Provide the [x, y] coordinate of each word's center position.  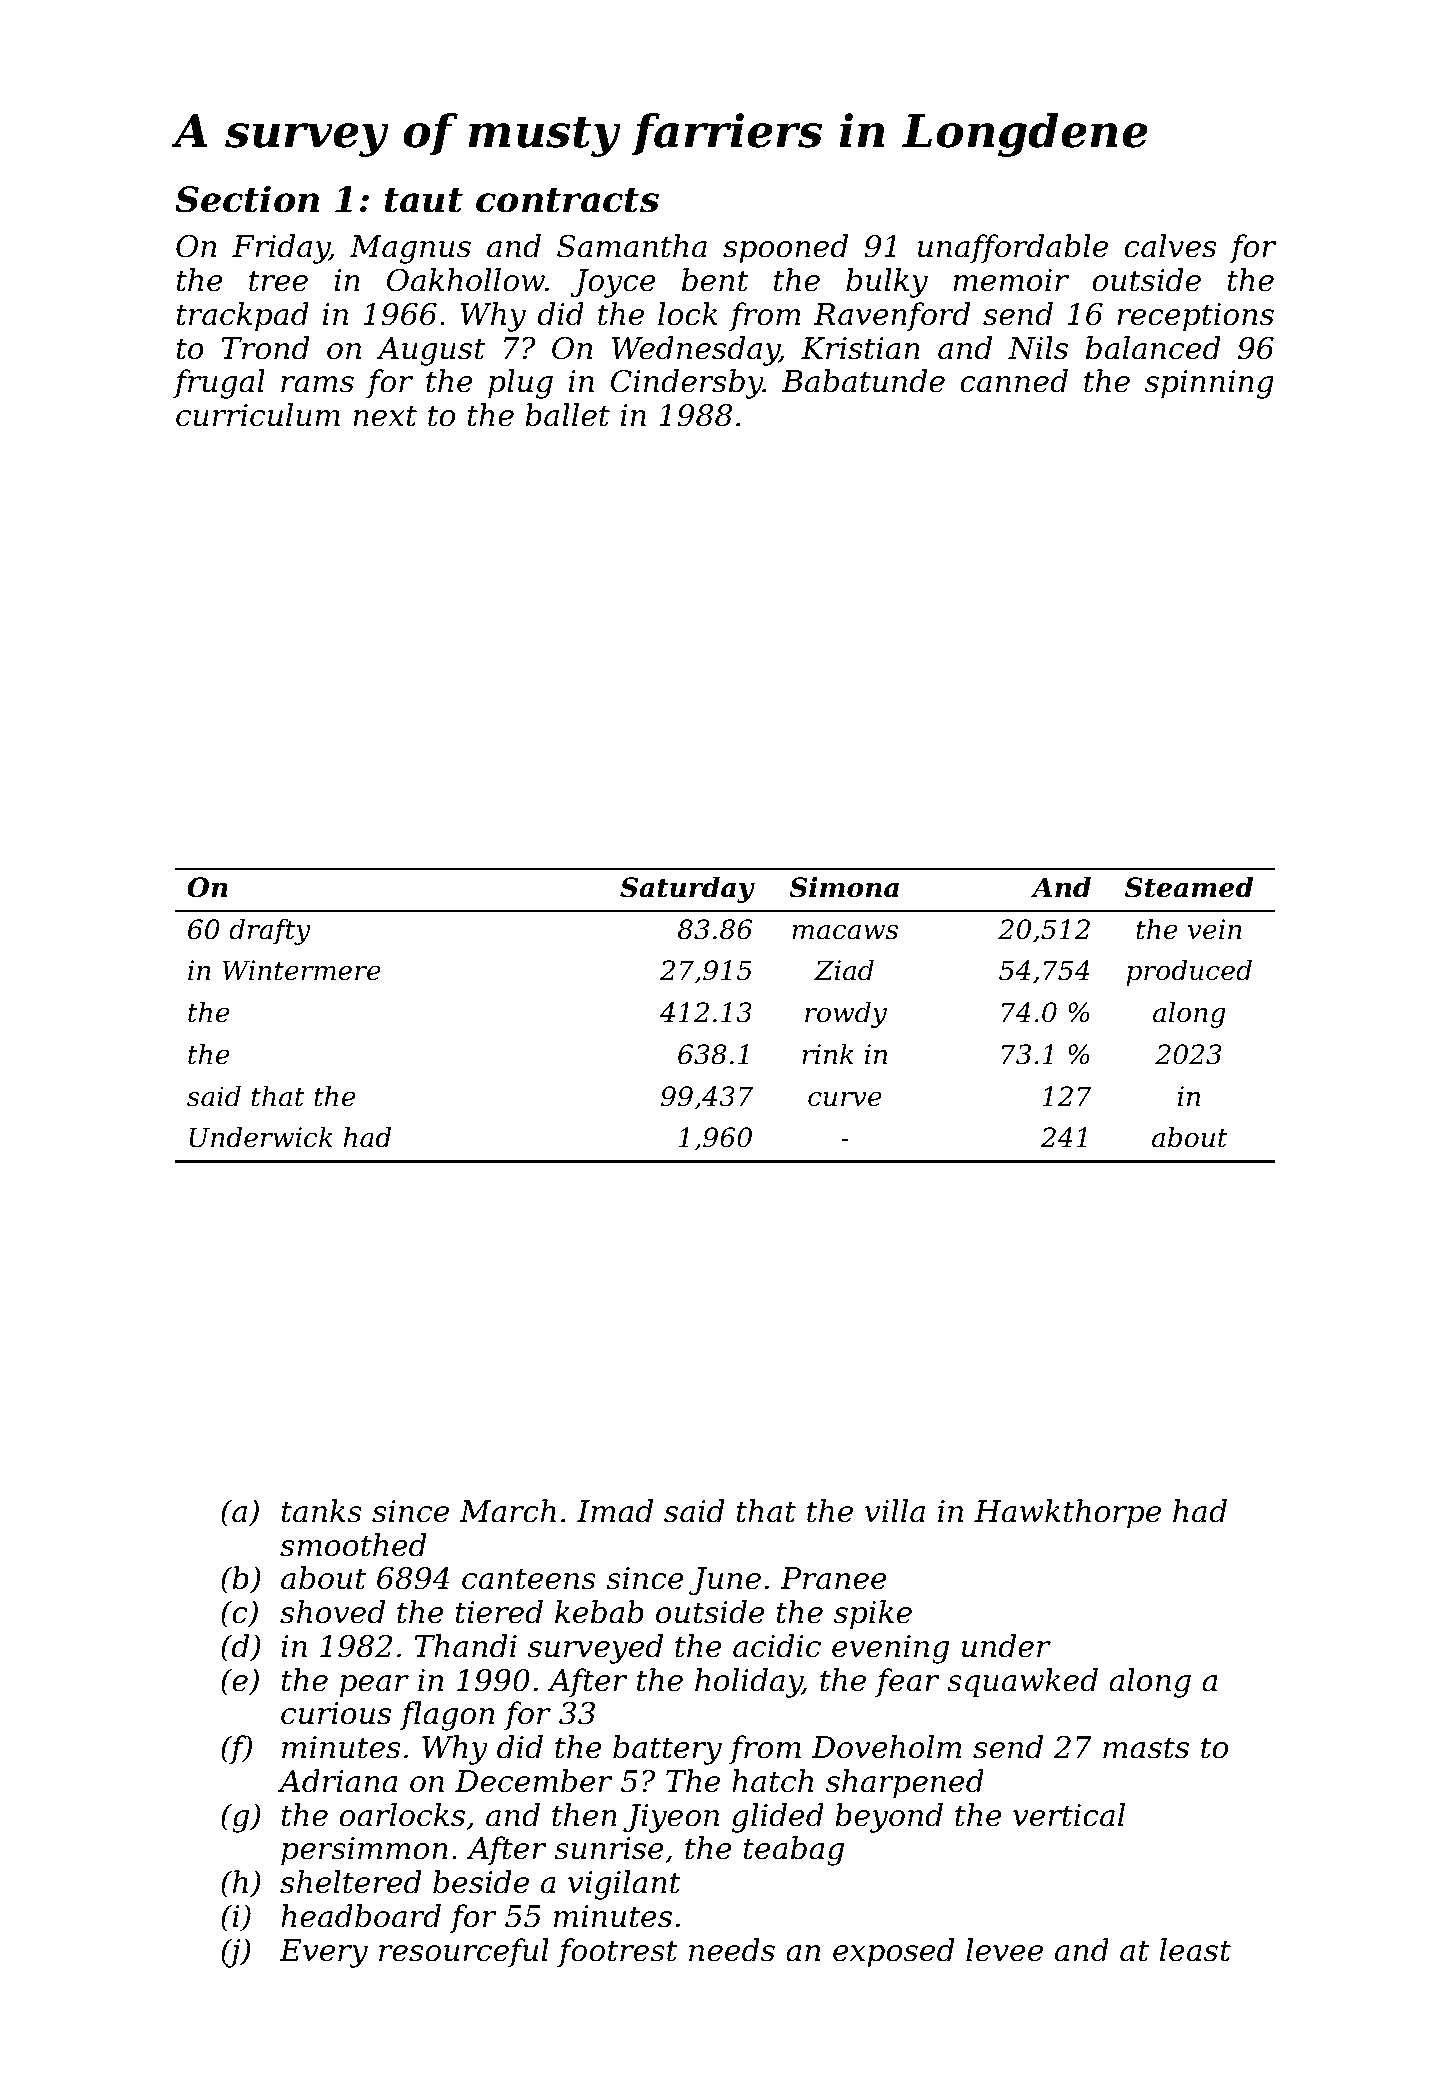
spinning [1209, 384]
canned [1014, 381]
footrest [617, 1952]
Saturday [687, 890]
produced [1189, 973]
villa [895, 1511]
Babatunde [863, 381]
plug [520, 384]
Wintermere [301, 970]
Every [323, 1953]
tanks [321, 1511]
